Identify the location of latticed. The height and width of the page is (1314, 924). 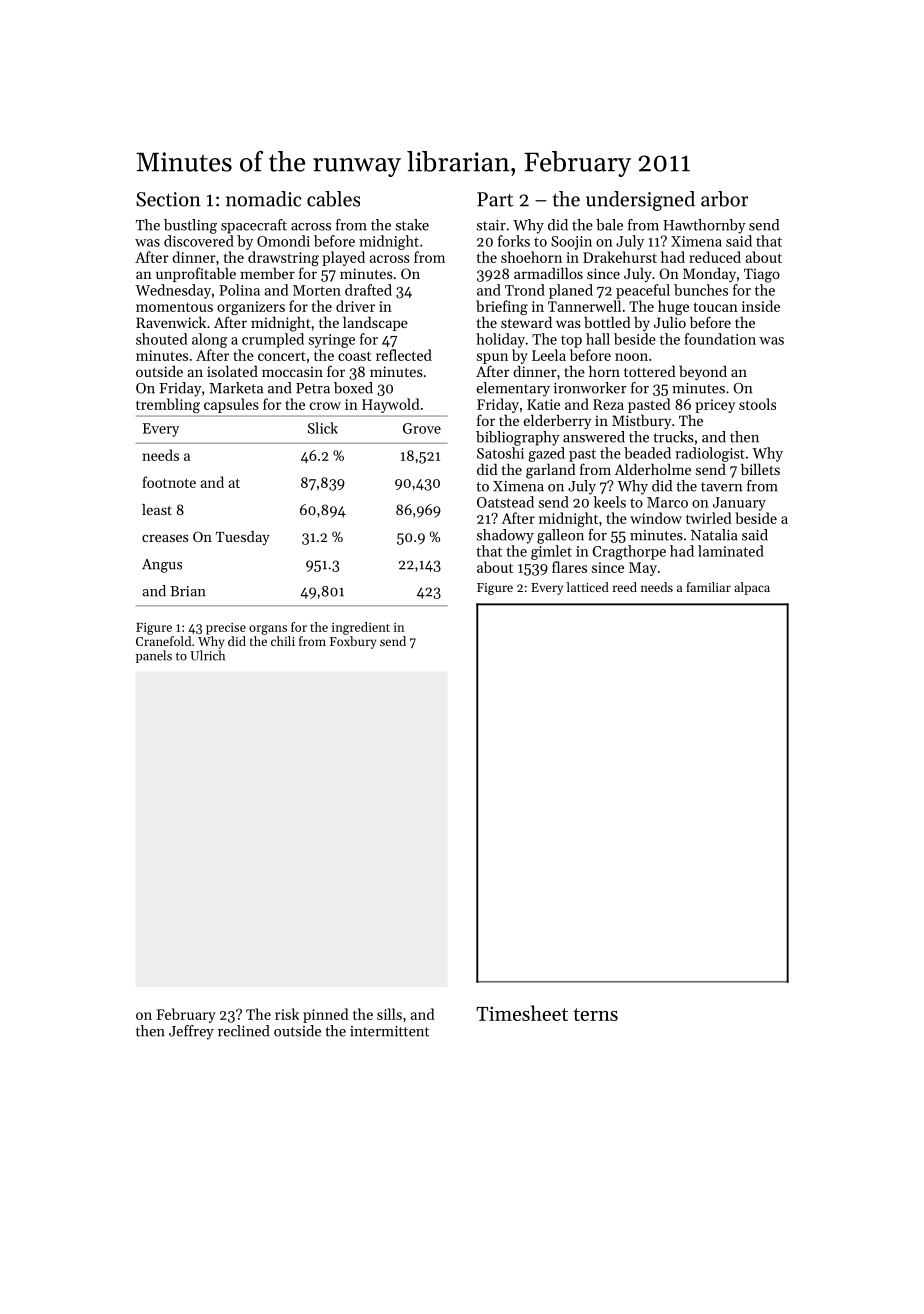
(588, 587).
